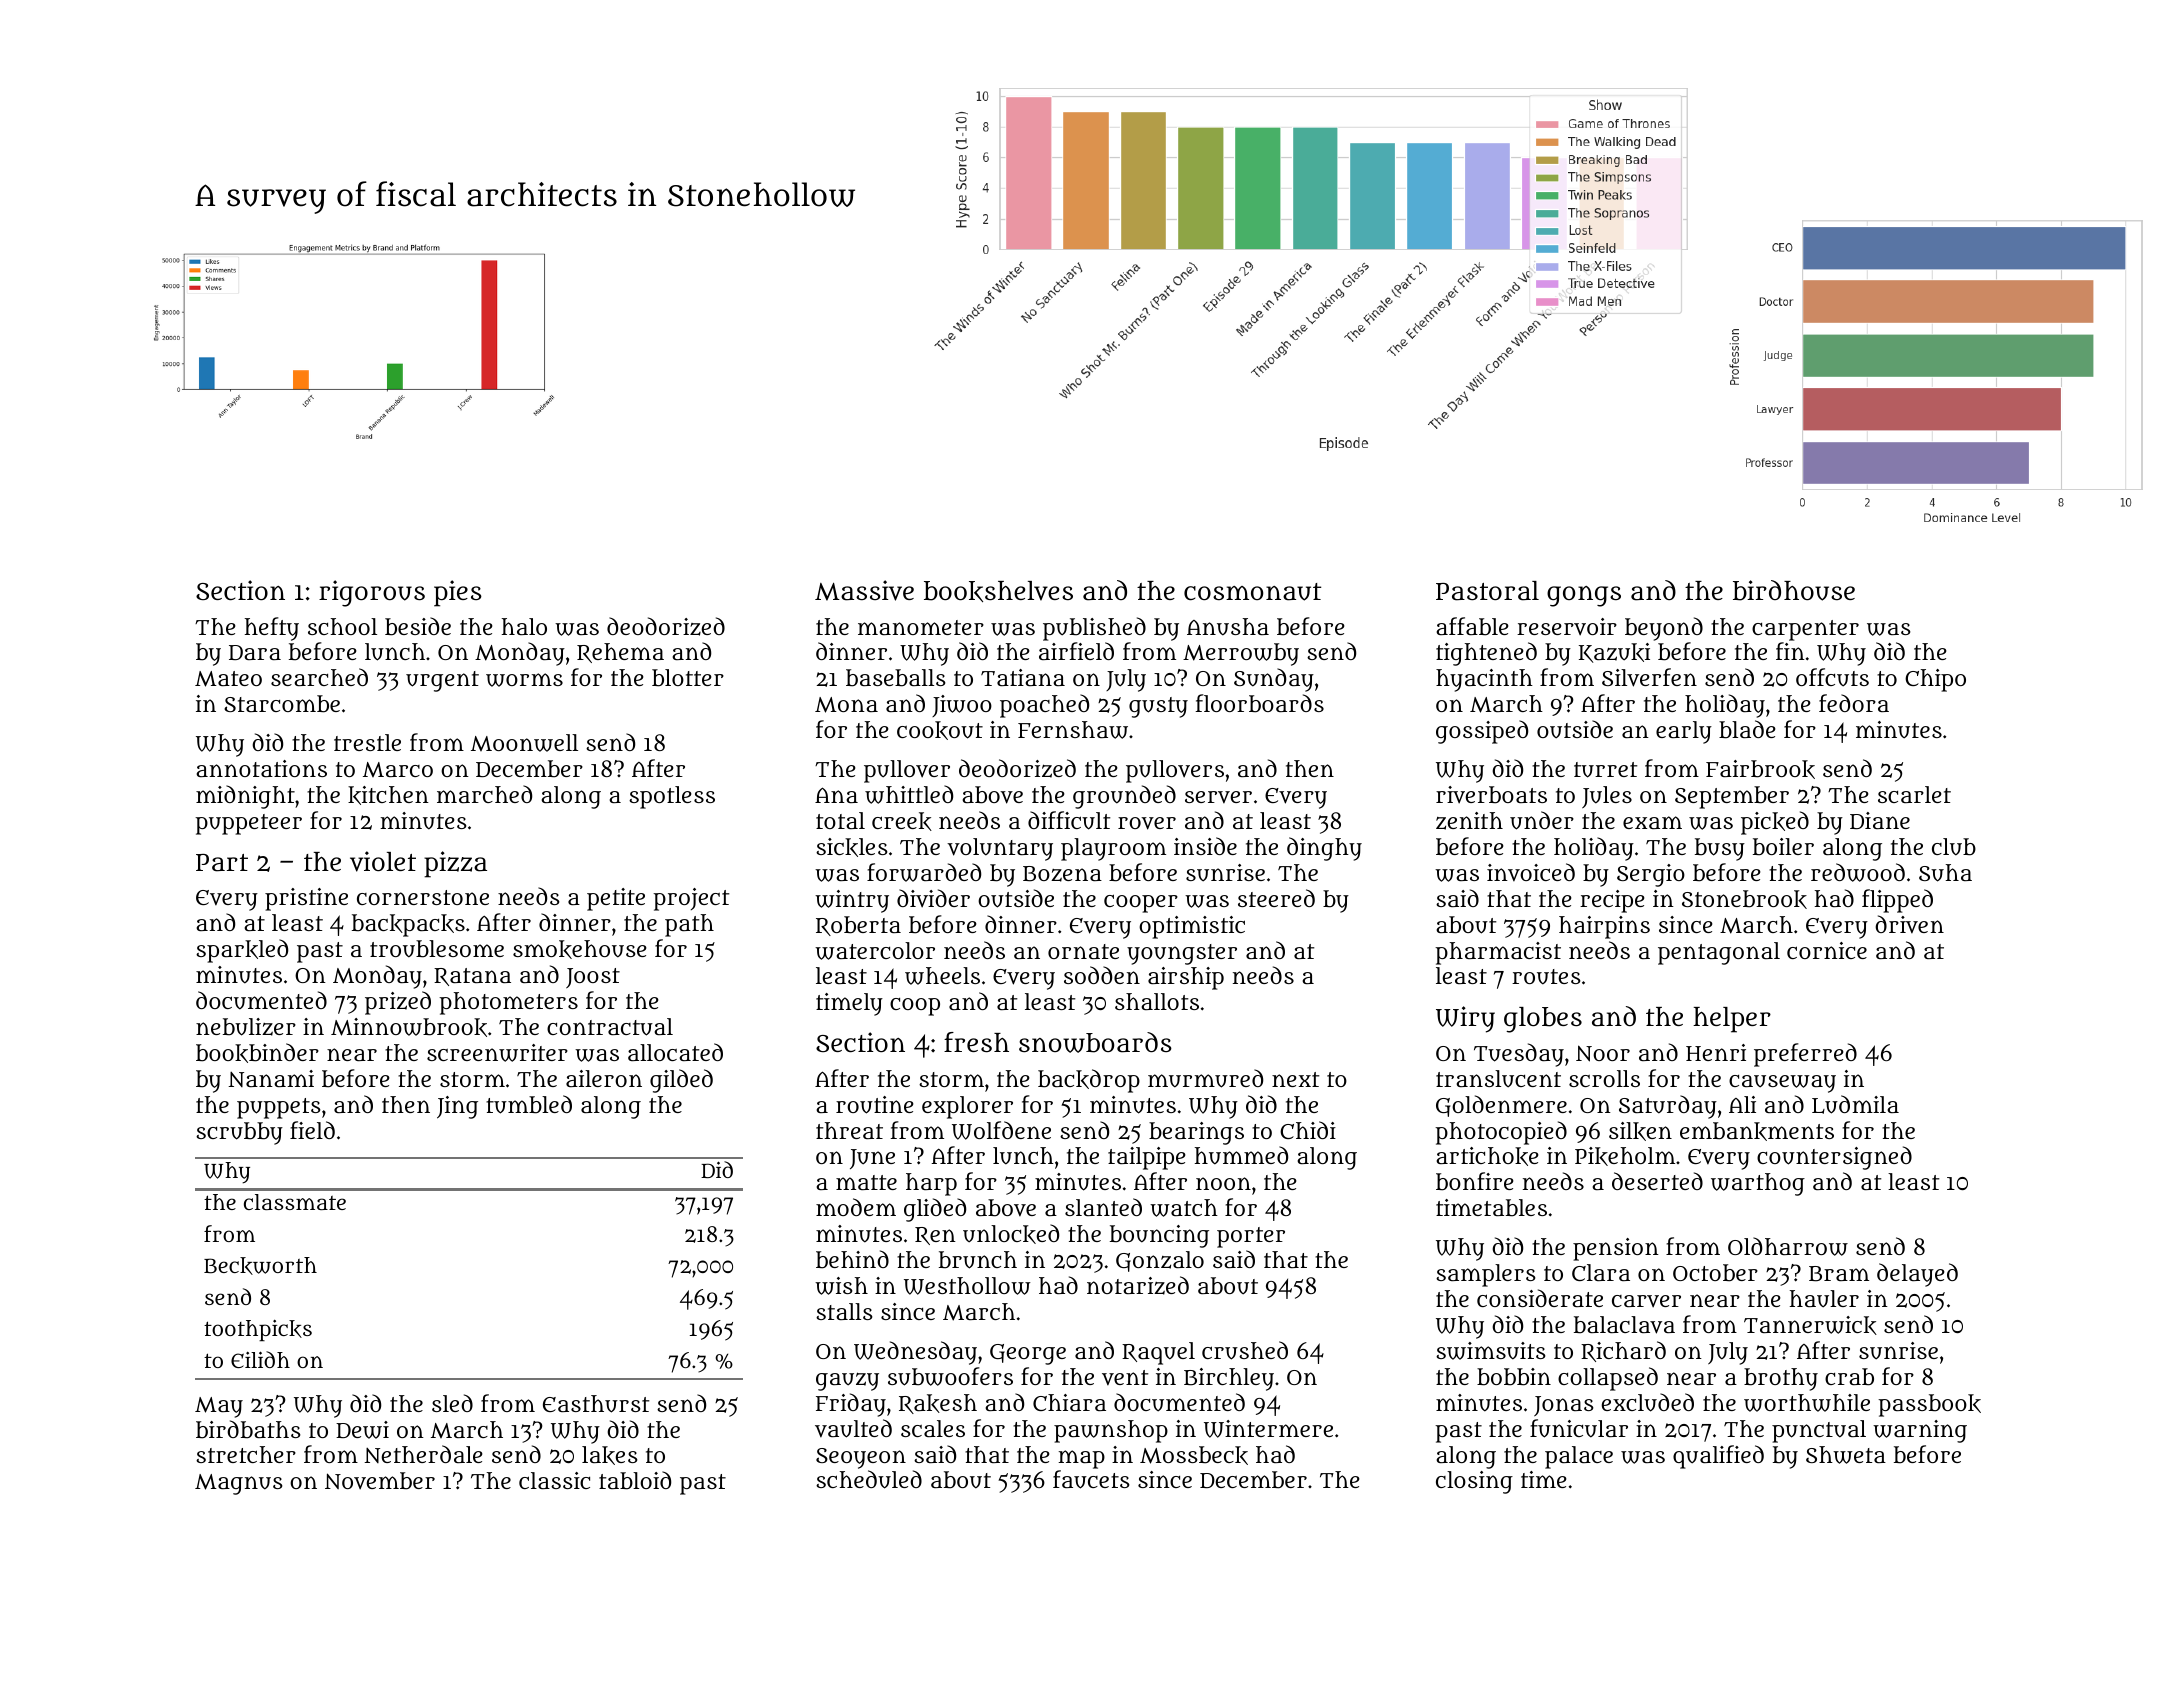 The width and height of the image is (2178, 1683). I want to click on Ludmila, so click(1855, 1104).
